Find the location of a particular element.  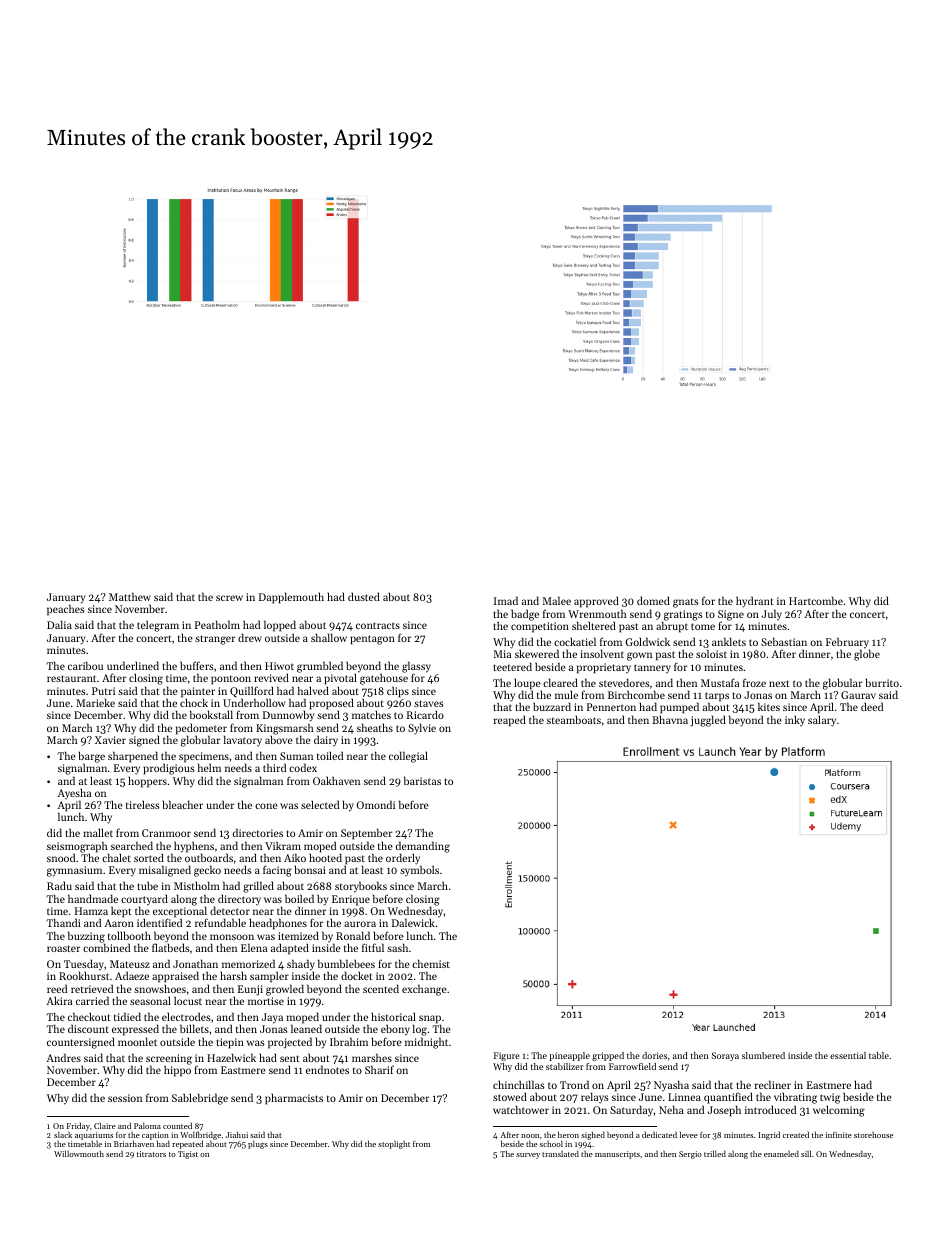

demanding is located at coordinates (423, 847).
